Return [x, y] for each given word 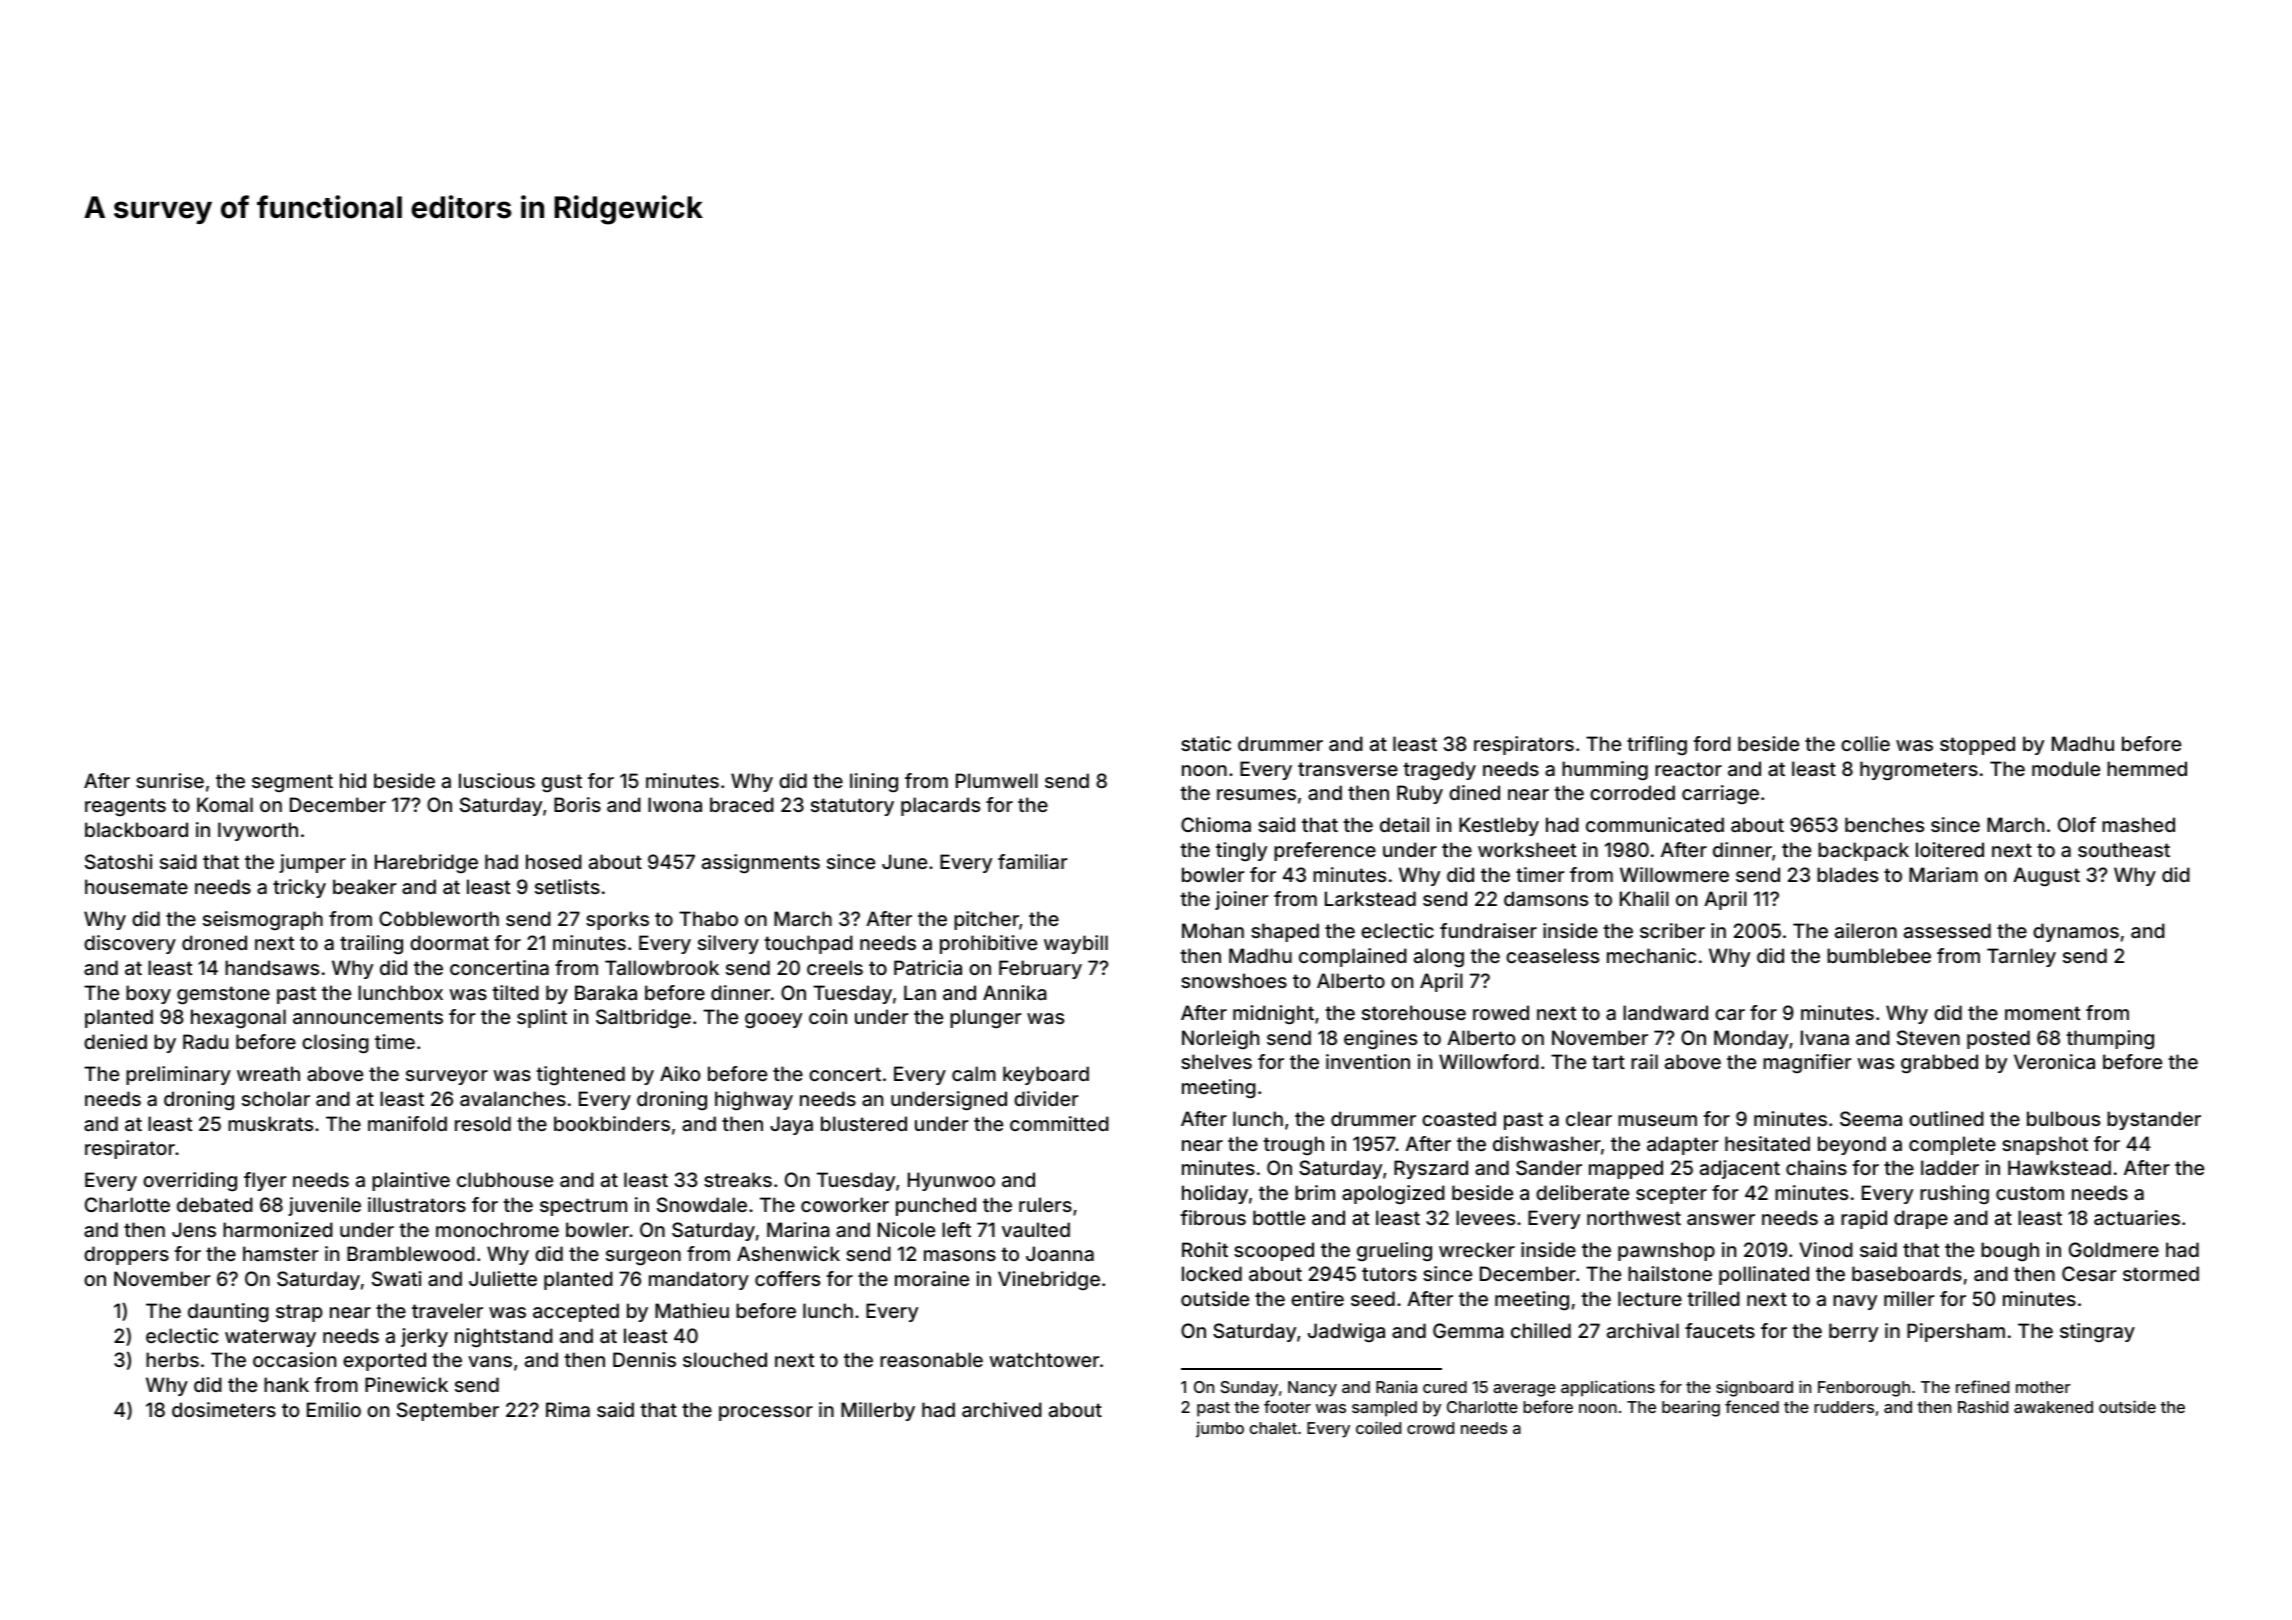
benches [1884, 824]
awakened [2053, 1407]
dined [1474, 792]
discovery [130, 944]
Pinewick [406, 1384]
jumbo [1220, 1429]
